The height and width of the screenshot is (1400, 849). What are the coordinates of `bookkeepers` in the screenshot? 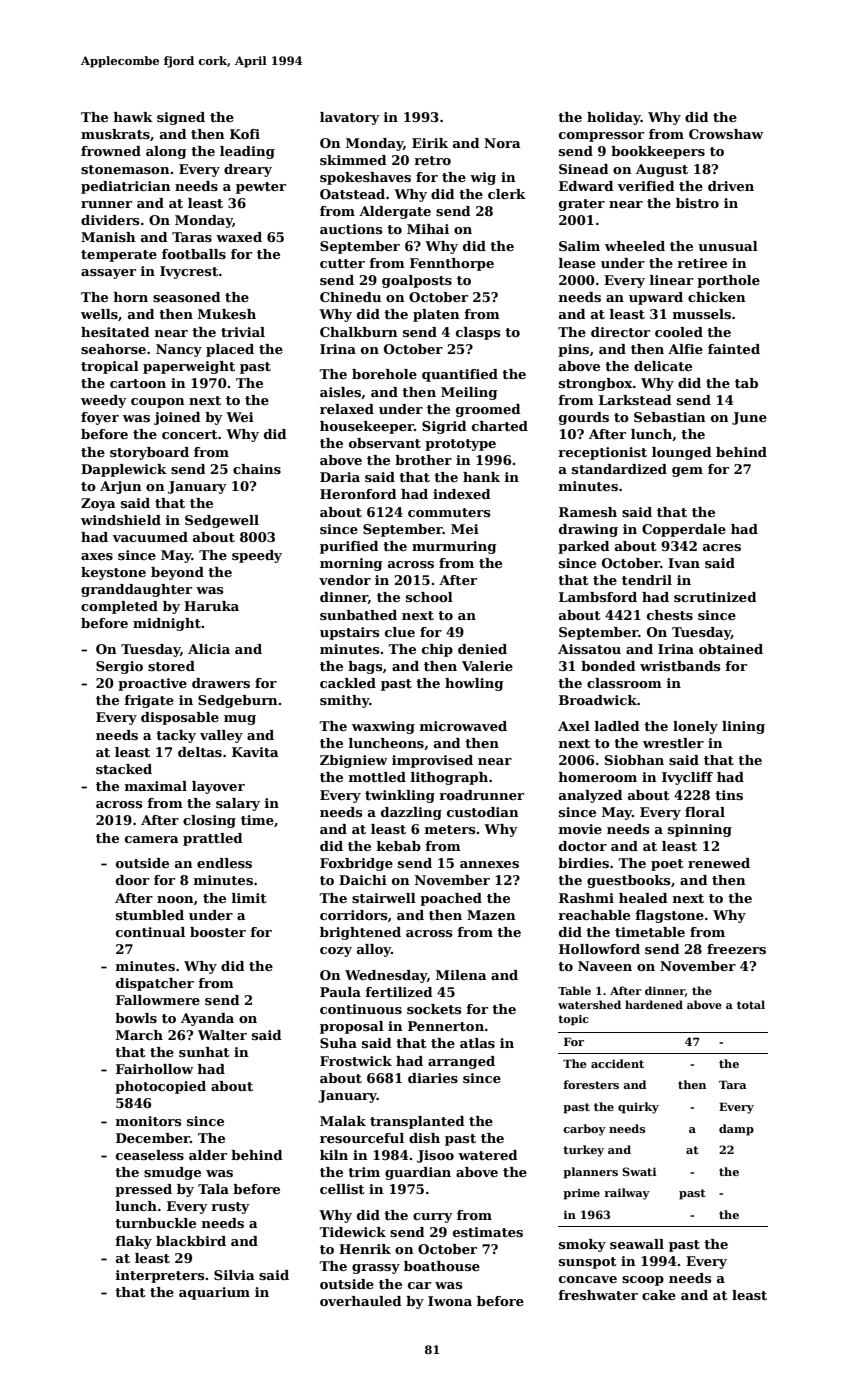 It's located at (658, 152).
